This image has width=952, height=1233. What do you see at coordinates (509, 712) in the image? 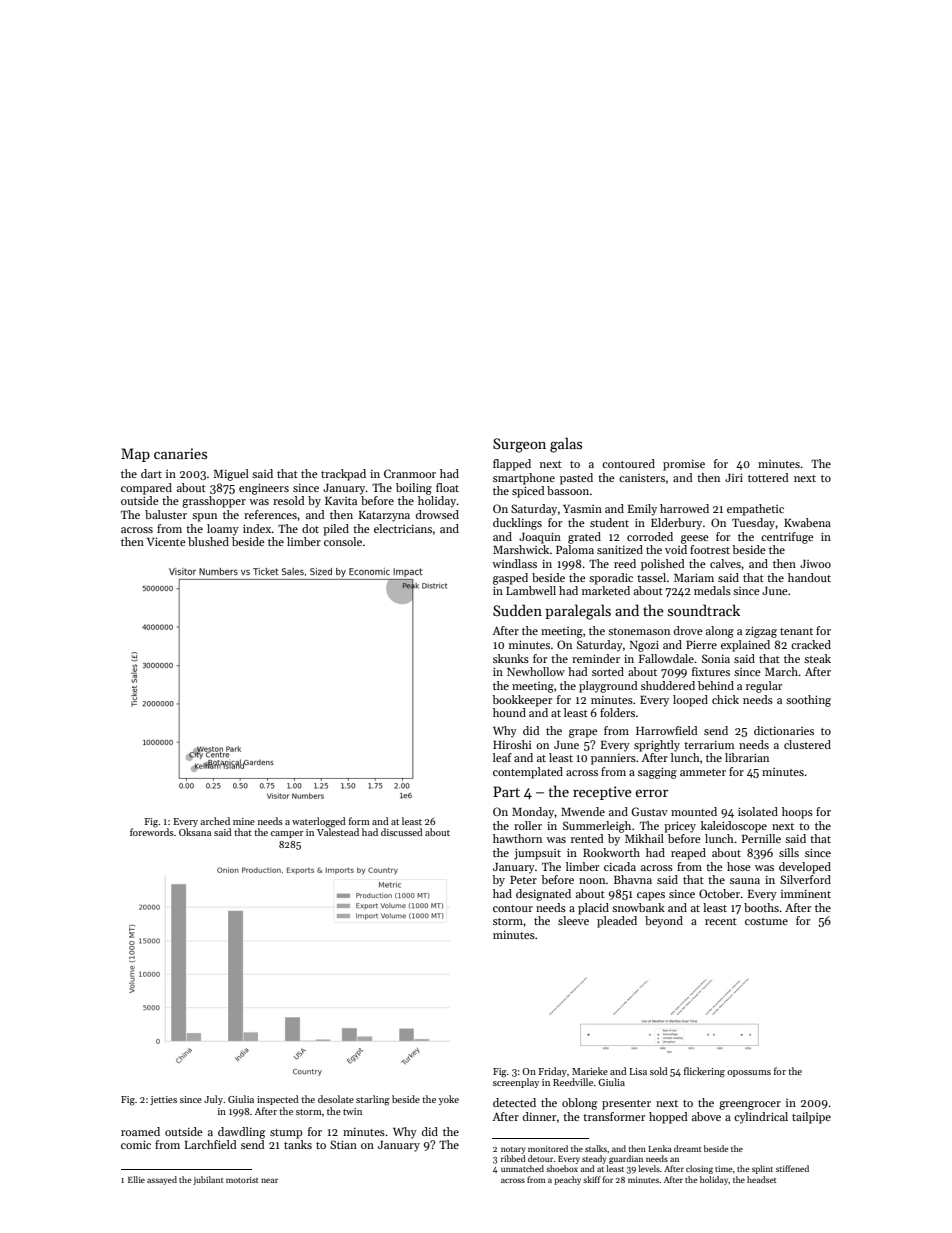
I see `hound` at bounding box center [509, 712].
